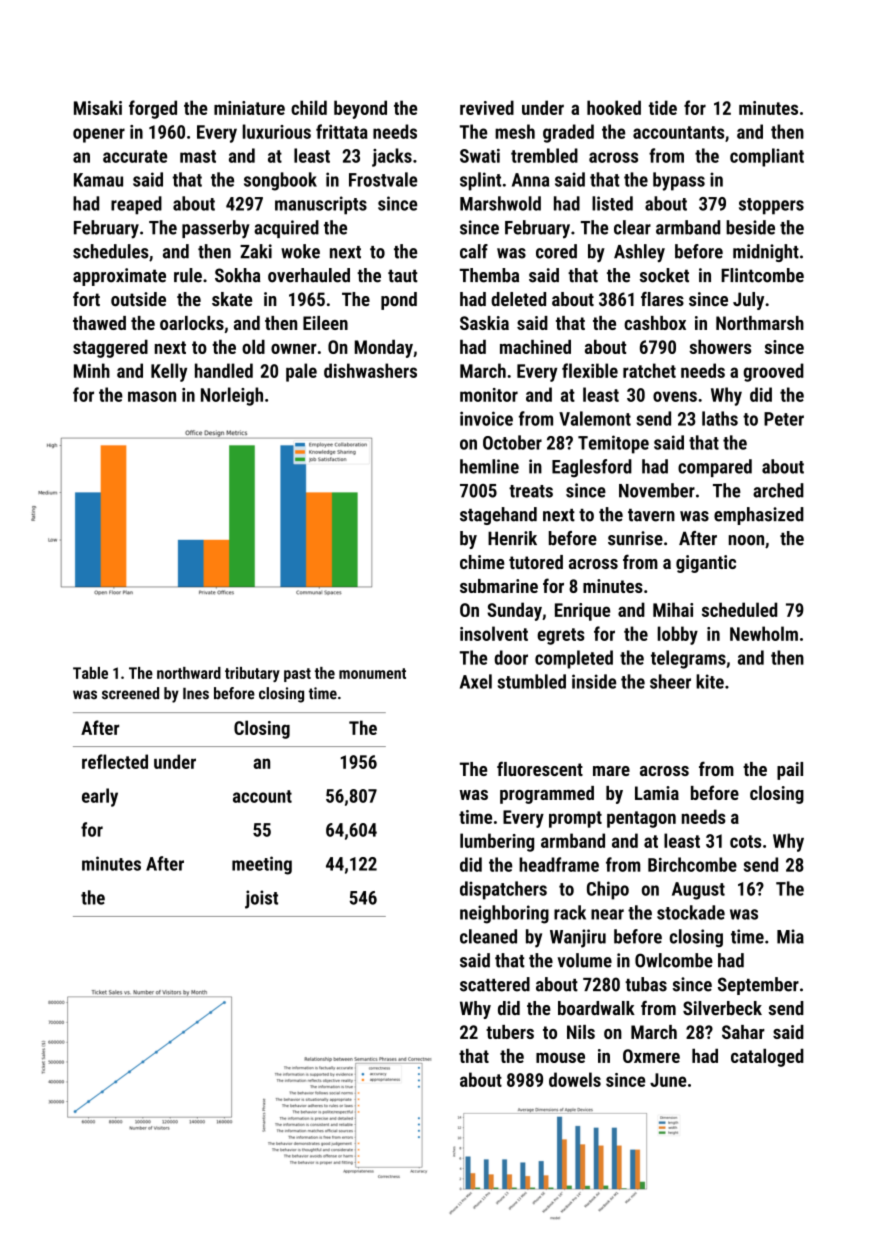  I want to click on Birchcombe, so click(692, 864).
